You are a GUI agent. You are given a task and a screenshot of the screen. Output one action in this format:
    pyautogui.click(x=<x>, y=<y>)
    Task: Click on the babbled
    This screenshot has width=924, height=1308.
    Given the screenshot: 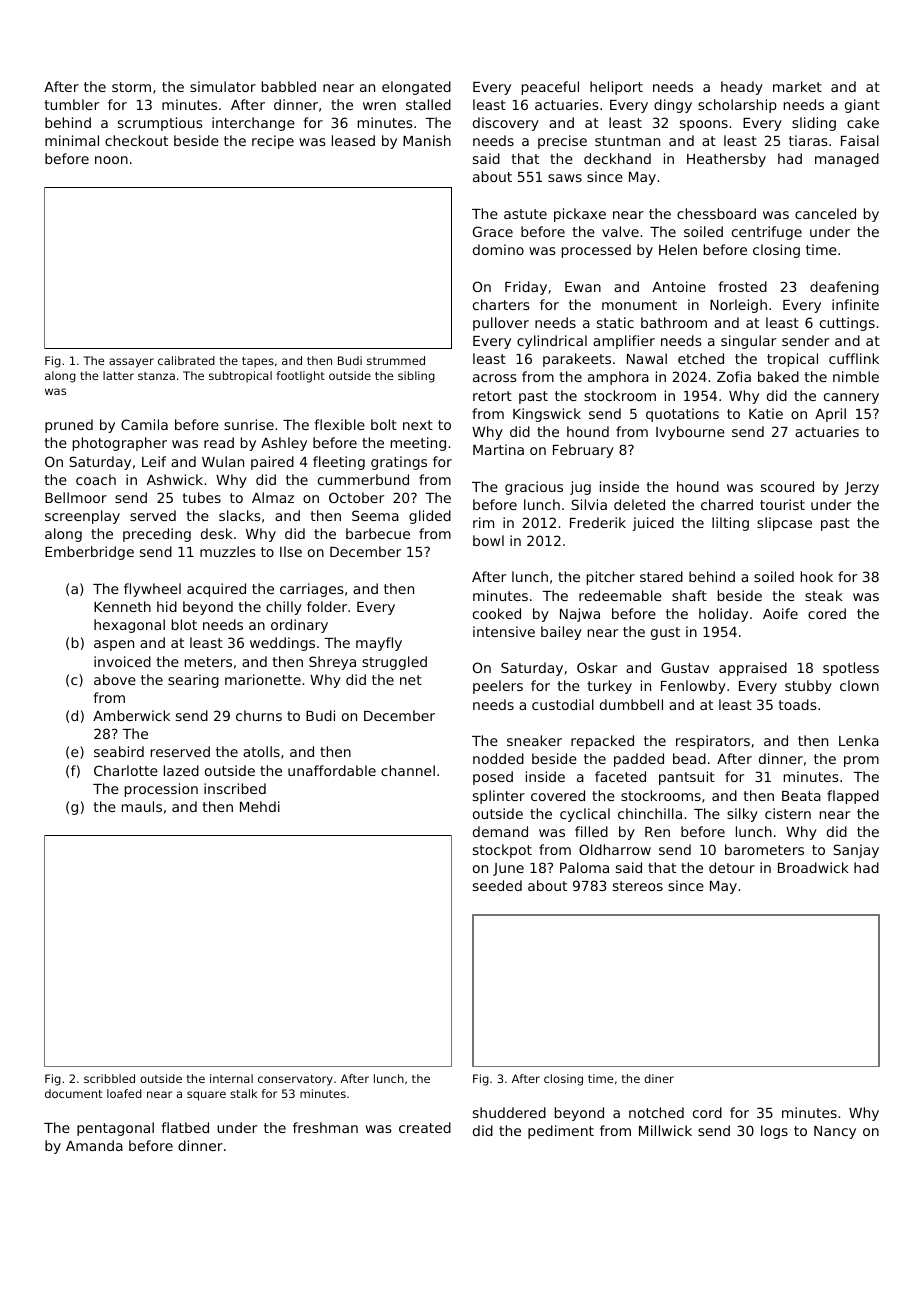 What is the action you would take?
    pyautogui.click(x=289, y=86)
